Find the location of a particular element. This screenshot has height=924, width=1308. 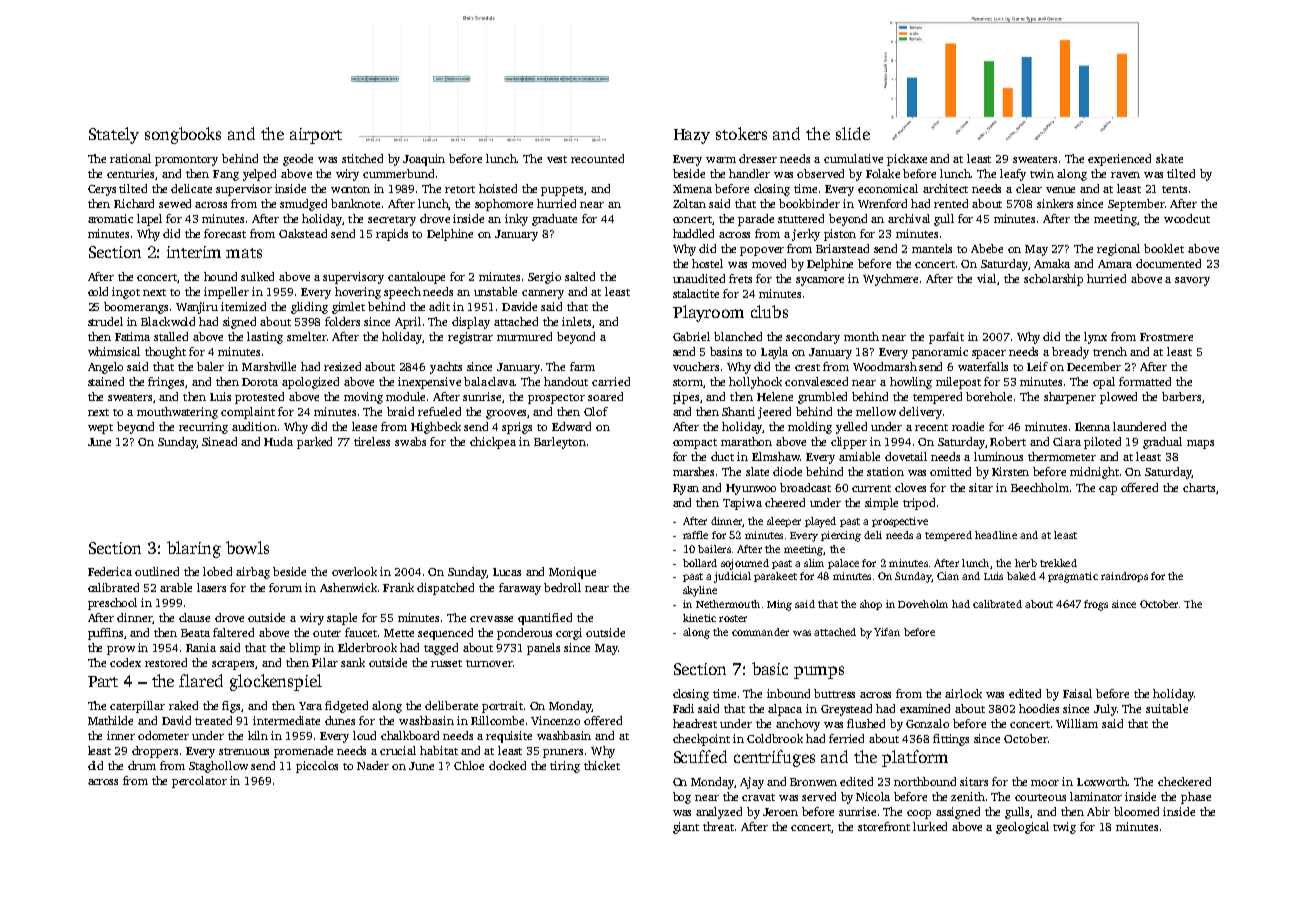

songbooks is located at coordinates (183, 135).
